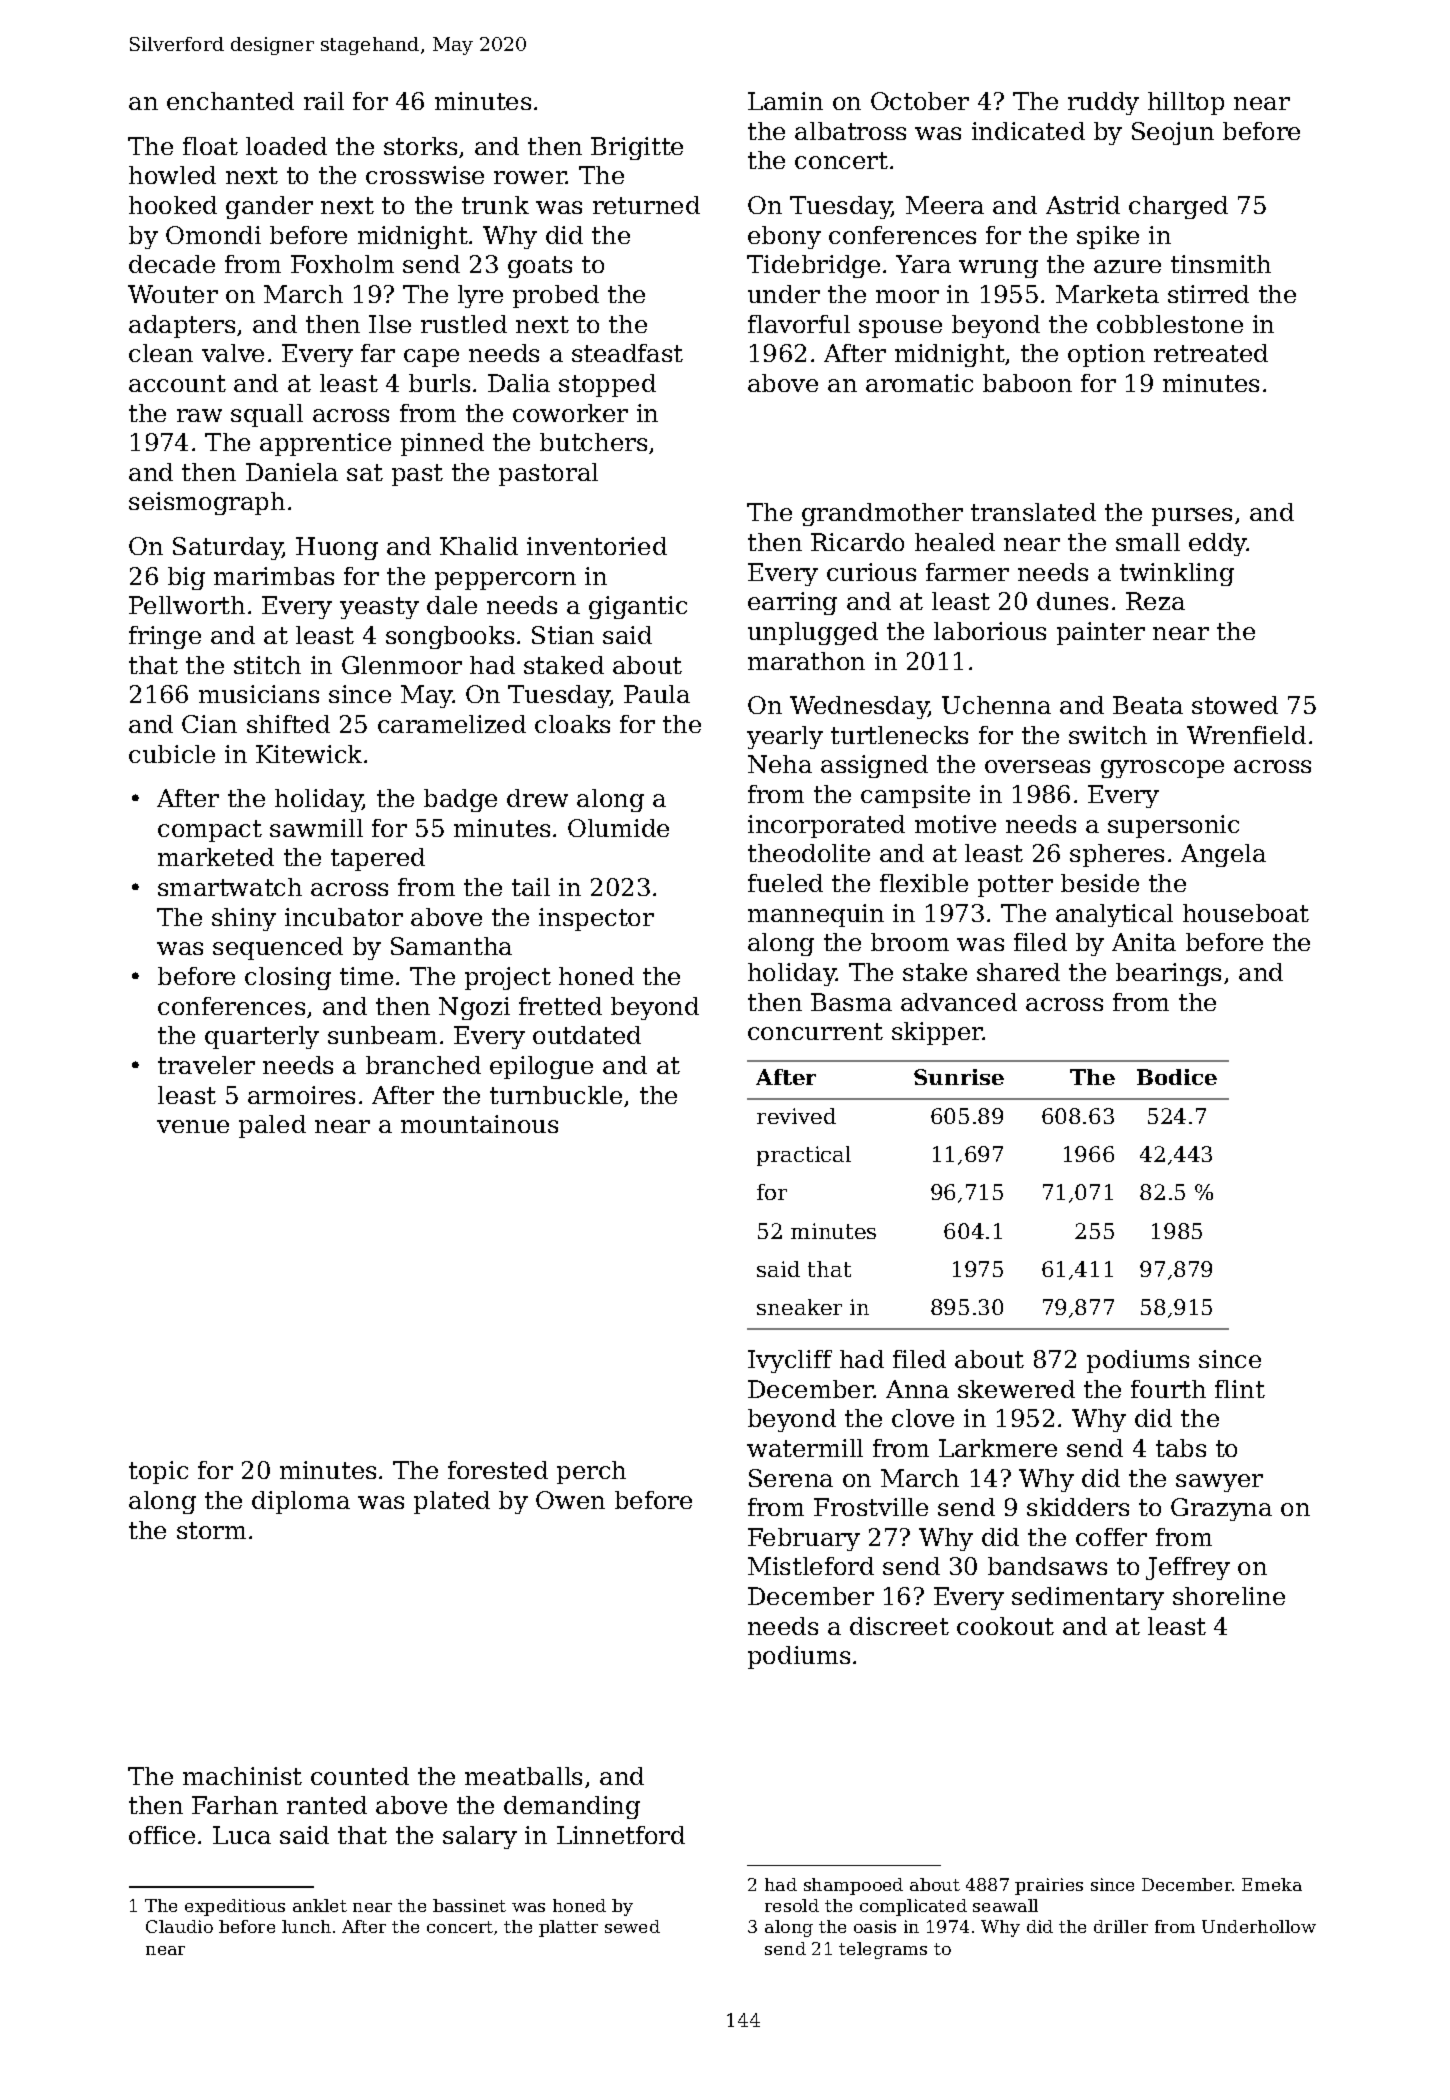 The height and width of the page is (2100, 1450). I want to click on Paula, so click(657, 694).
